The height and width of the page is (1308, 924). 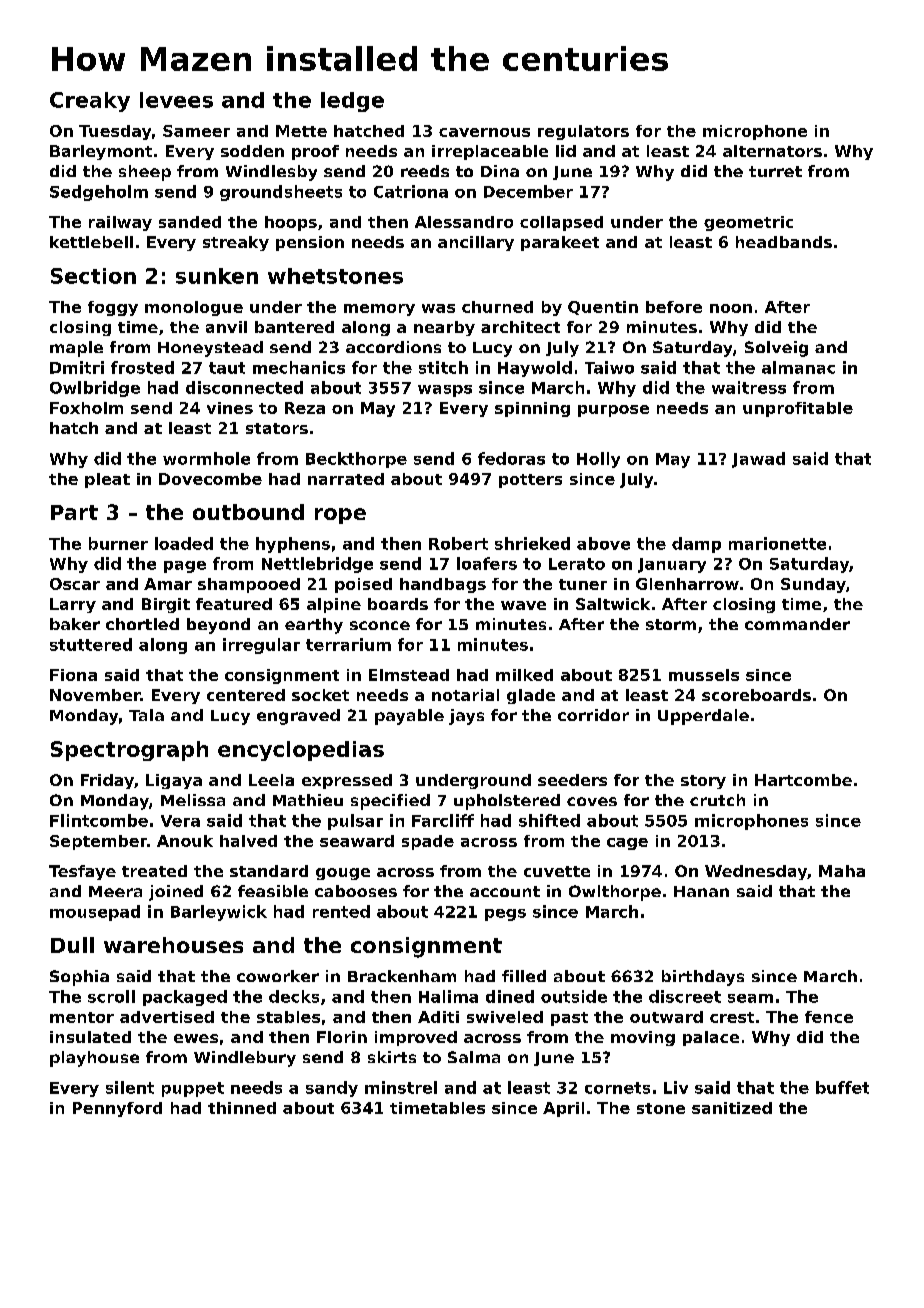 What do you see at coordinates (117, 1109) in the page?
I see `Pennyford` at bounding box center [117, 1109].
